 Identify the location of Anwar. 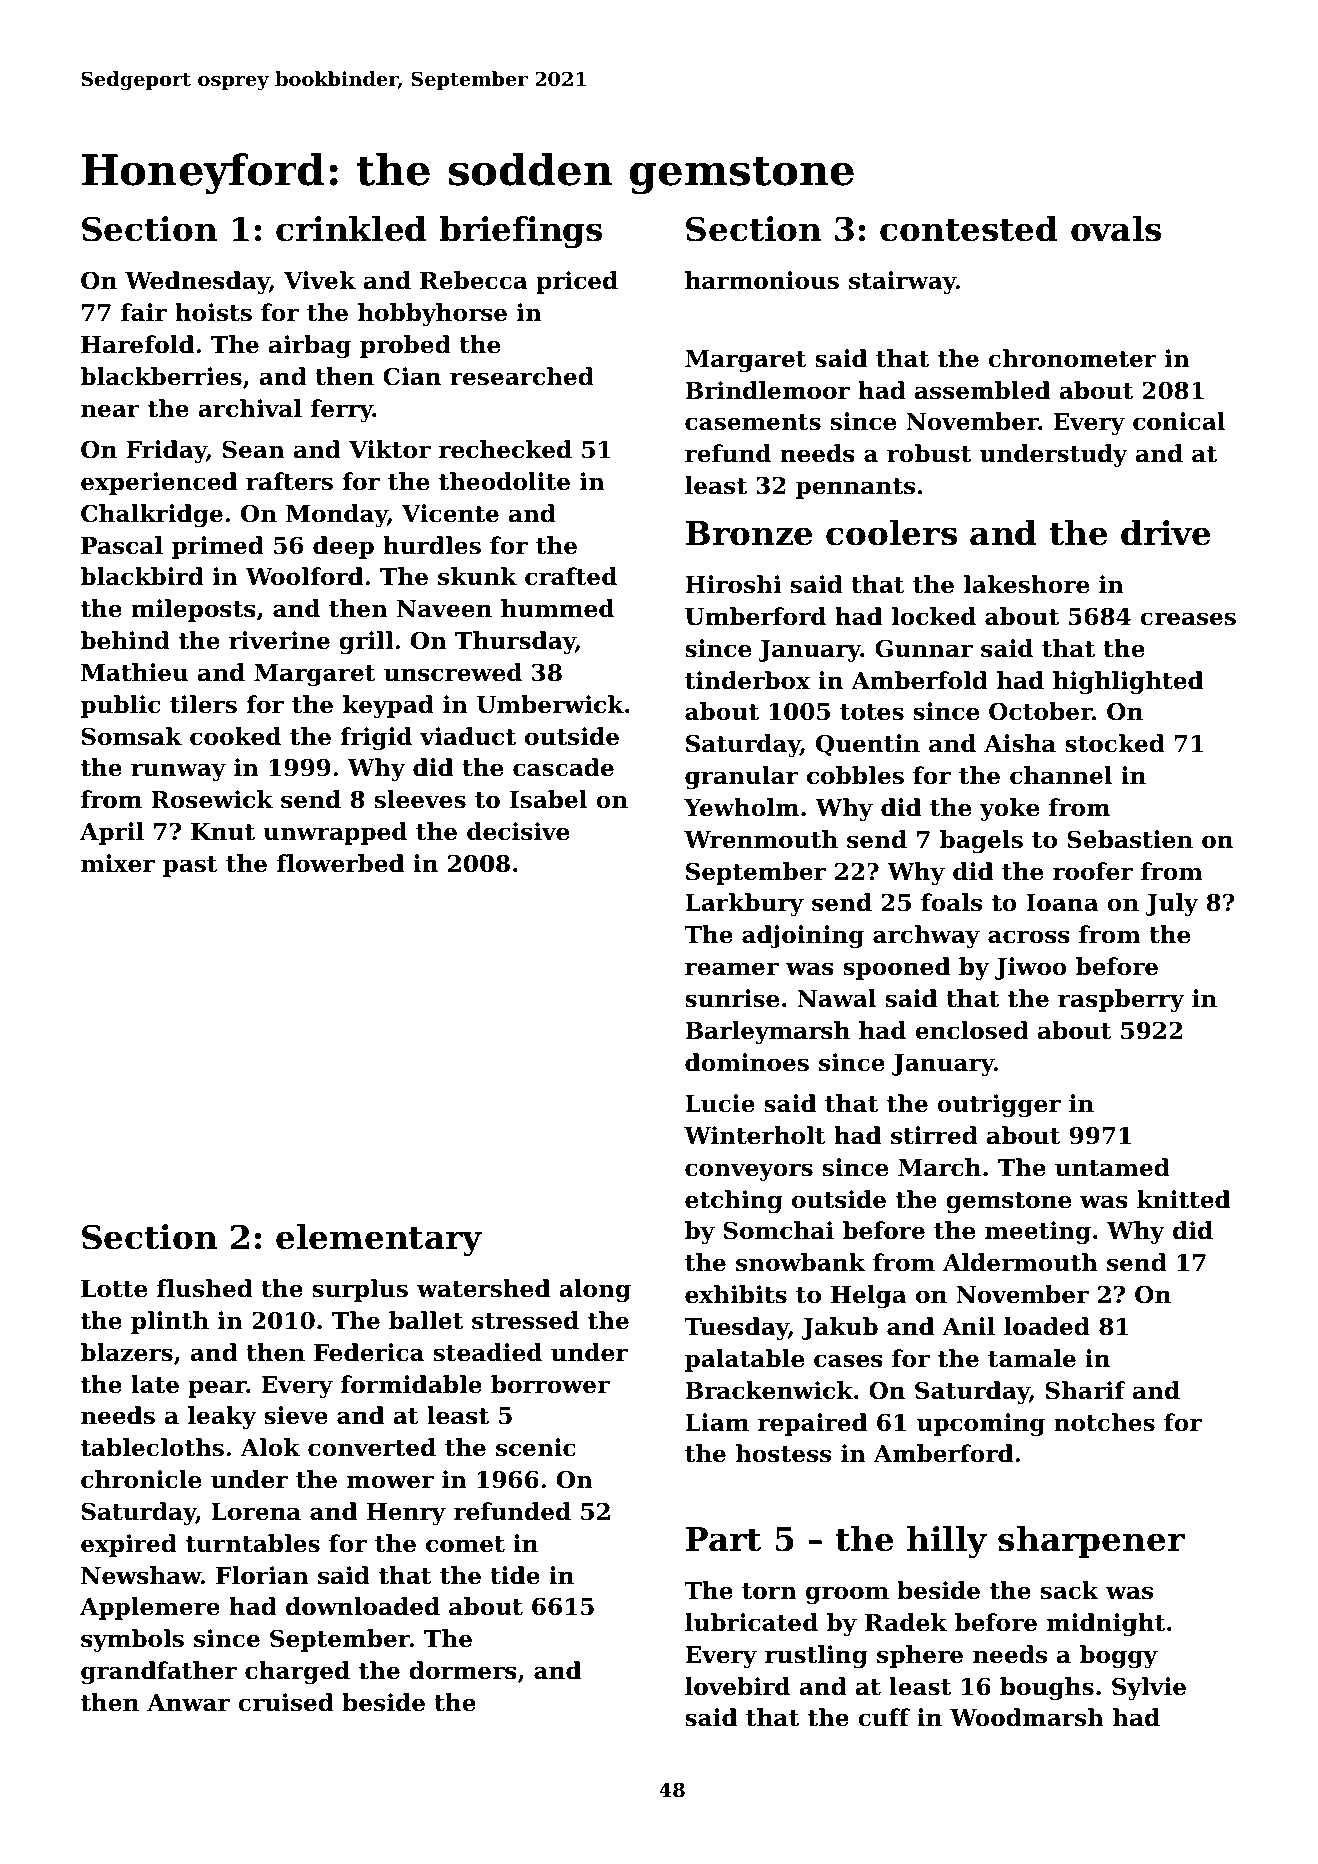
(188, 1703).
